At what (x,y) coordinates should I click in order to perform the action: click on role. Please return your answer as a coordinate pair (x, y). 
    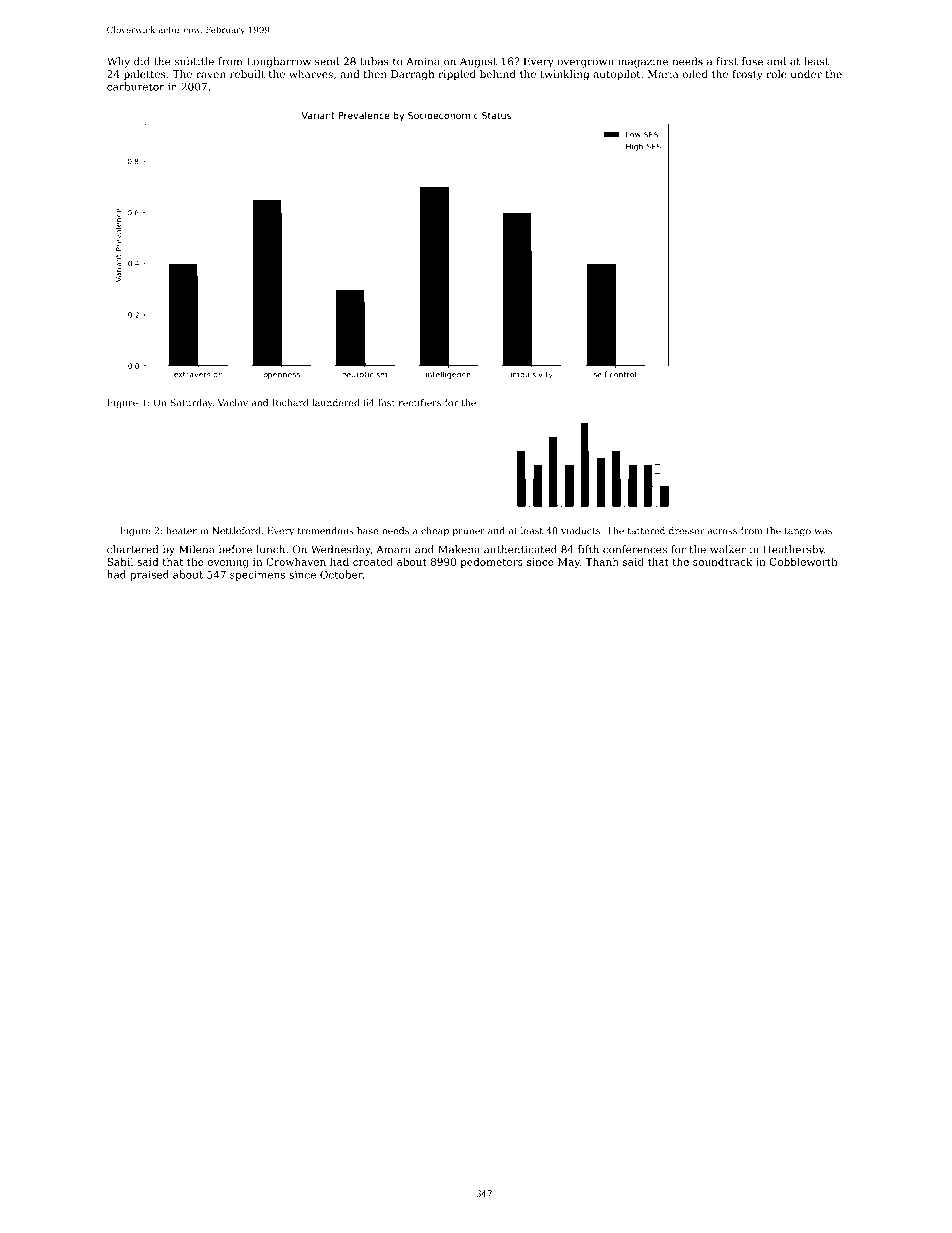
    Looking at the image, I should click on (777, 74).
